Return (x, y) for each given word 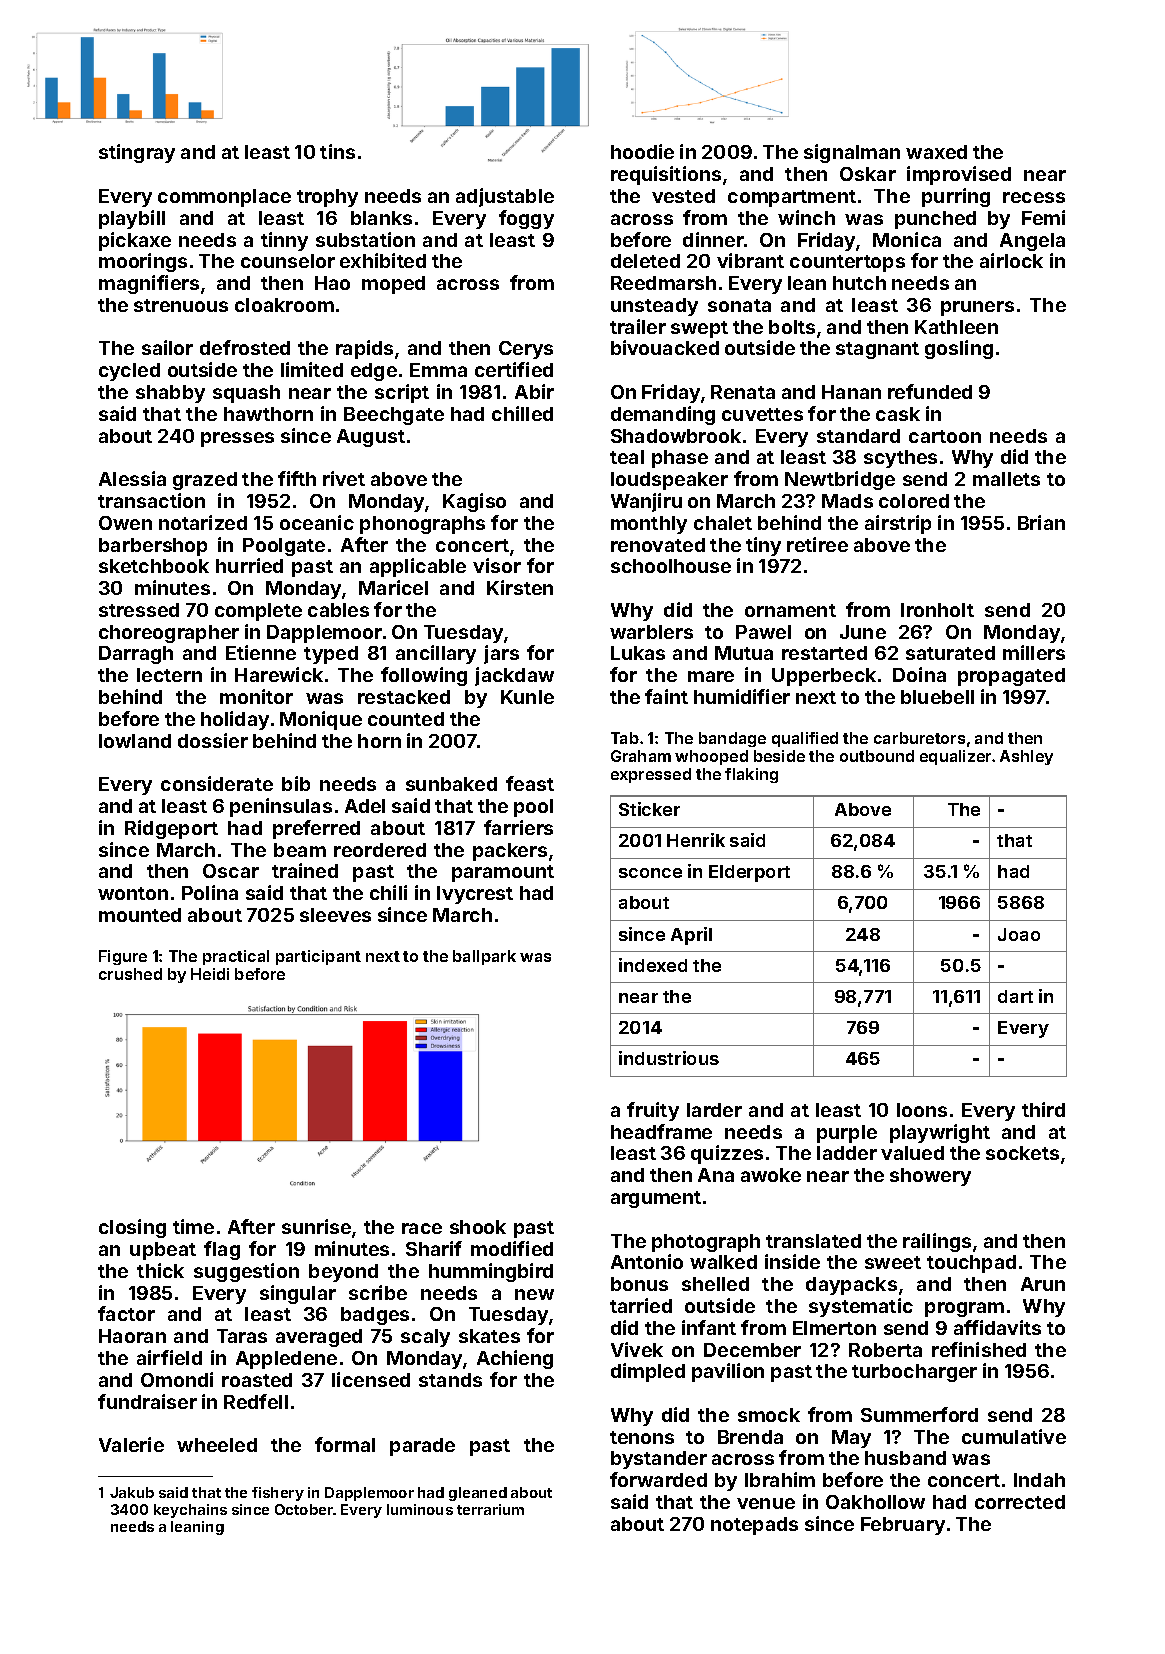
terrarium (490, 1509)
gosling (959, 349)
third (1043, 1109)
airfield (169, 1357)
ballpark (484, 957)
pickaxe (135, 241)
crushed (130, 974)
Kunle (527, 697)
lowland (135, 741)
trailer (638, 326)
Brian (1041, 522)
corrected (1020, 1502)
